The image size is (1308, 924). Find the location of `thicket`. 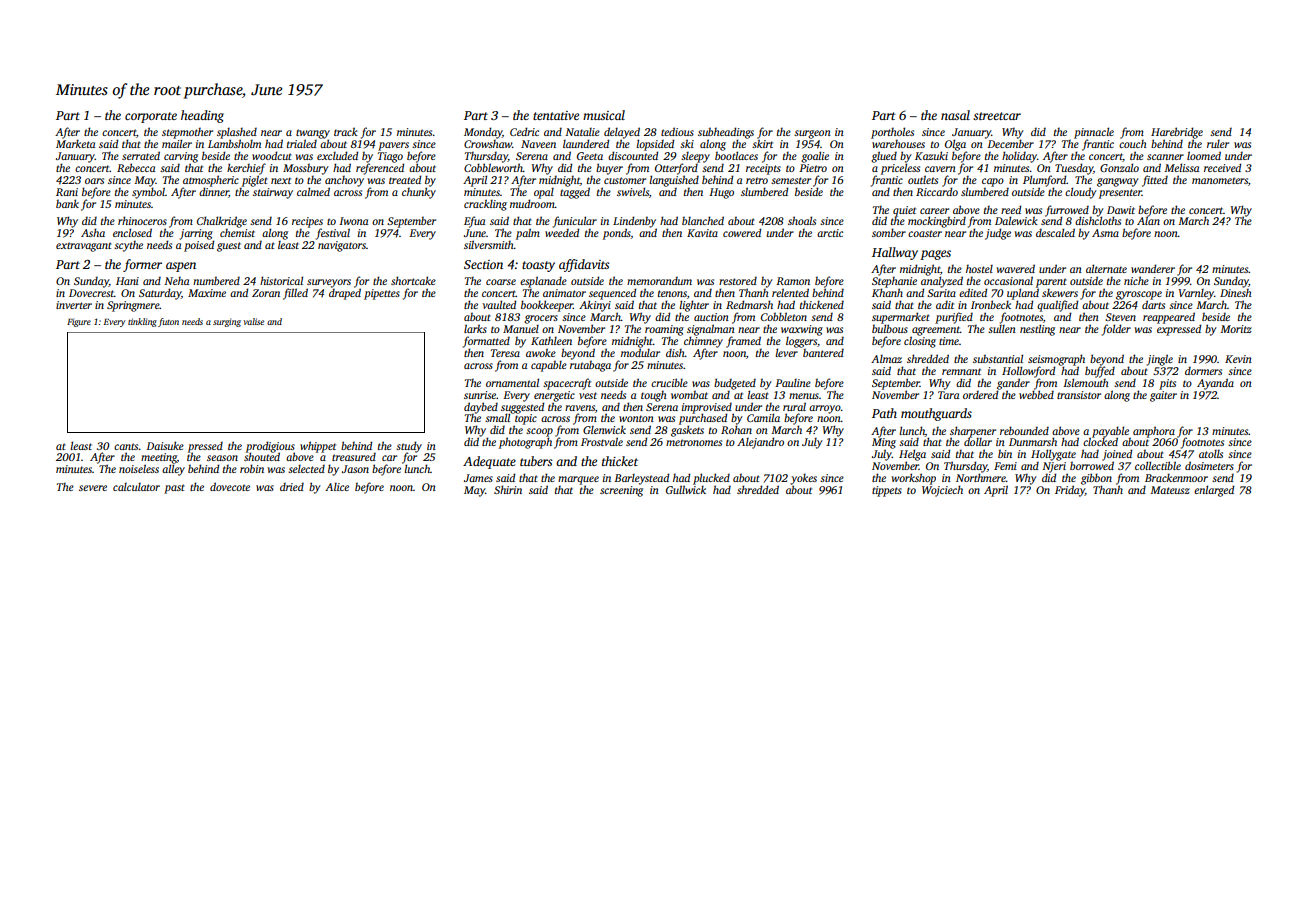

thicket is located at coordinates (620, 461).
